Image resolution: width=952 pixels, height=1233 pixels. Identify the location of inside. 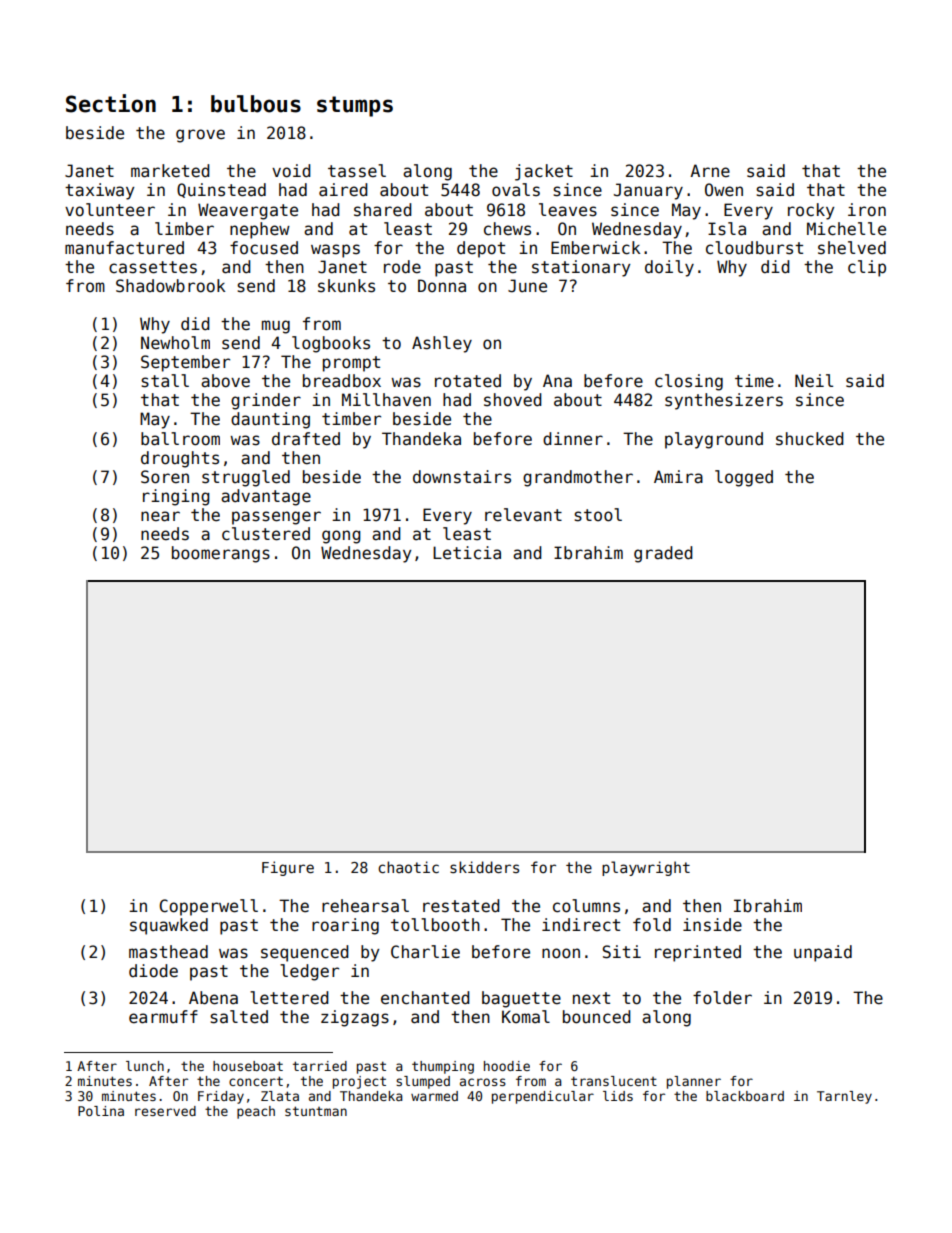
(712, 925).
